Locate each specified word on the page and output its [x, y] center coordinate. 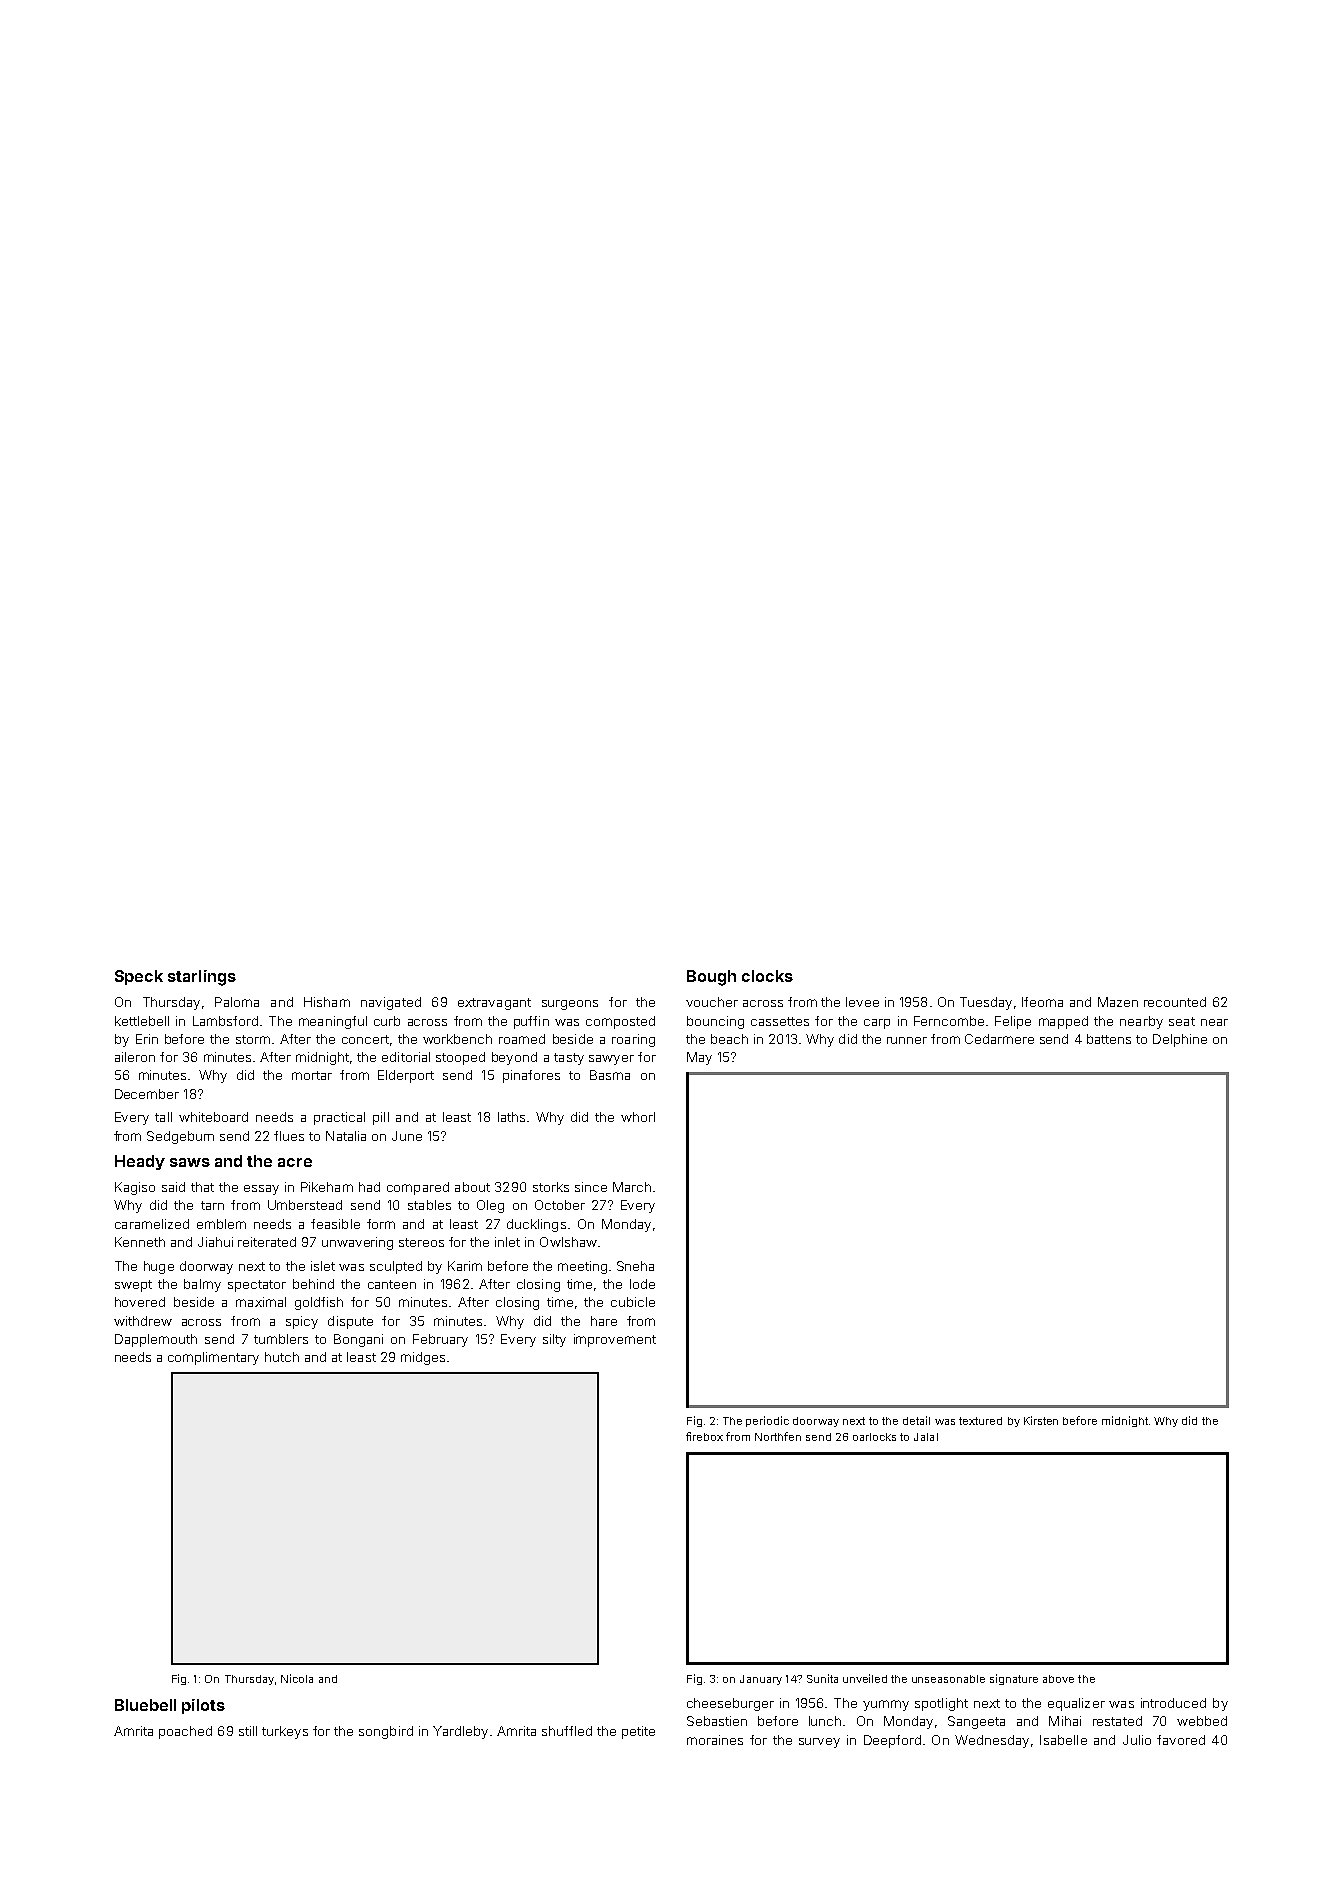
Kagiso [135, 1188]
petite [638, 1732]
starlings [202, 978]
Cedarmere [999, 1039]
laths [511, 1117]
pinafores [531, 1076]
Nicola [297, 1678]
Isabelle [1063, 1740]
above [1058, 1679]
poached [185, 1732]
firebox [704, 1436]
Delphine [1180, 1040]
